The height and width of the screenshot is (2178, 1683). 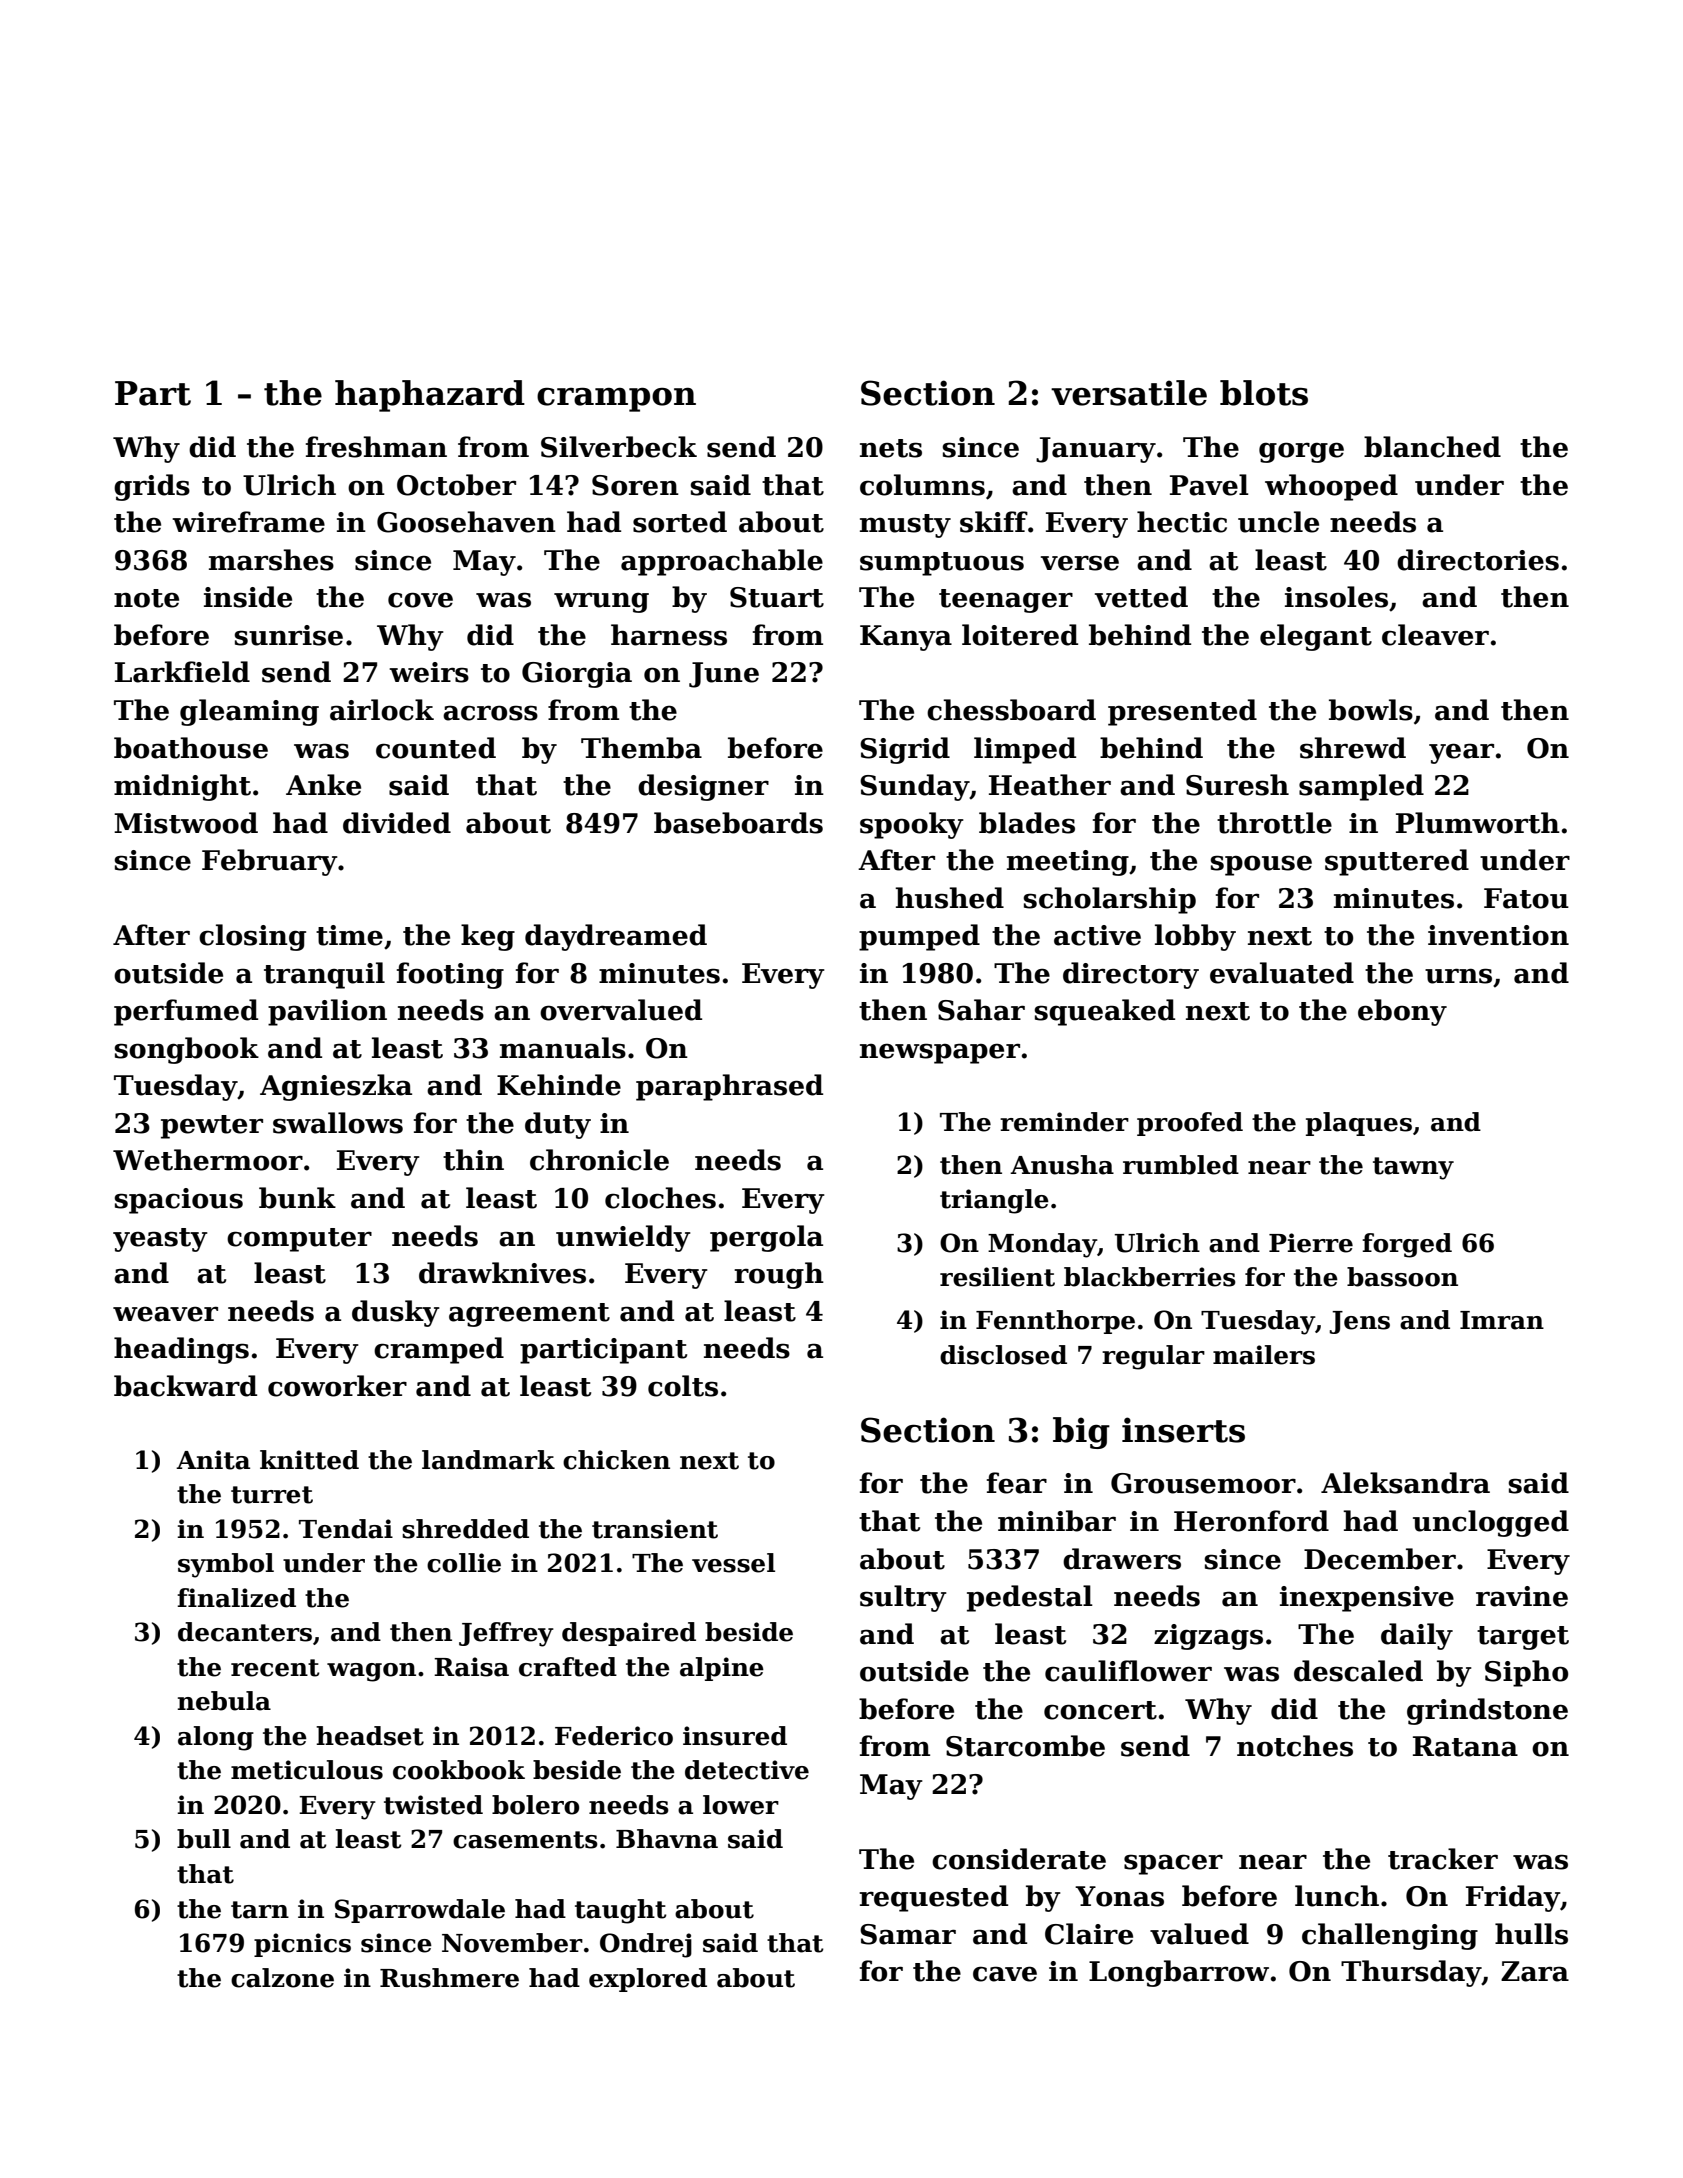 I want to click on uncle, so click(x=1278, y=522).
